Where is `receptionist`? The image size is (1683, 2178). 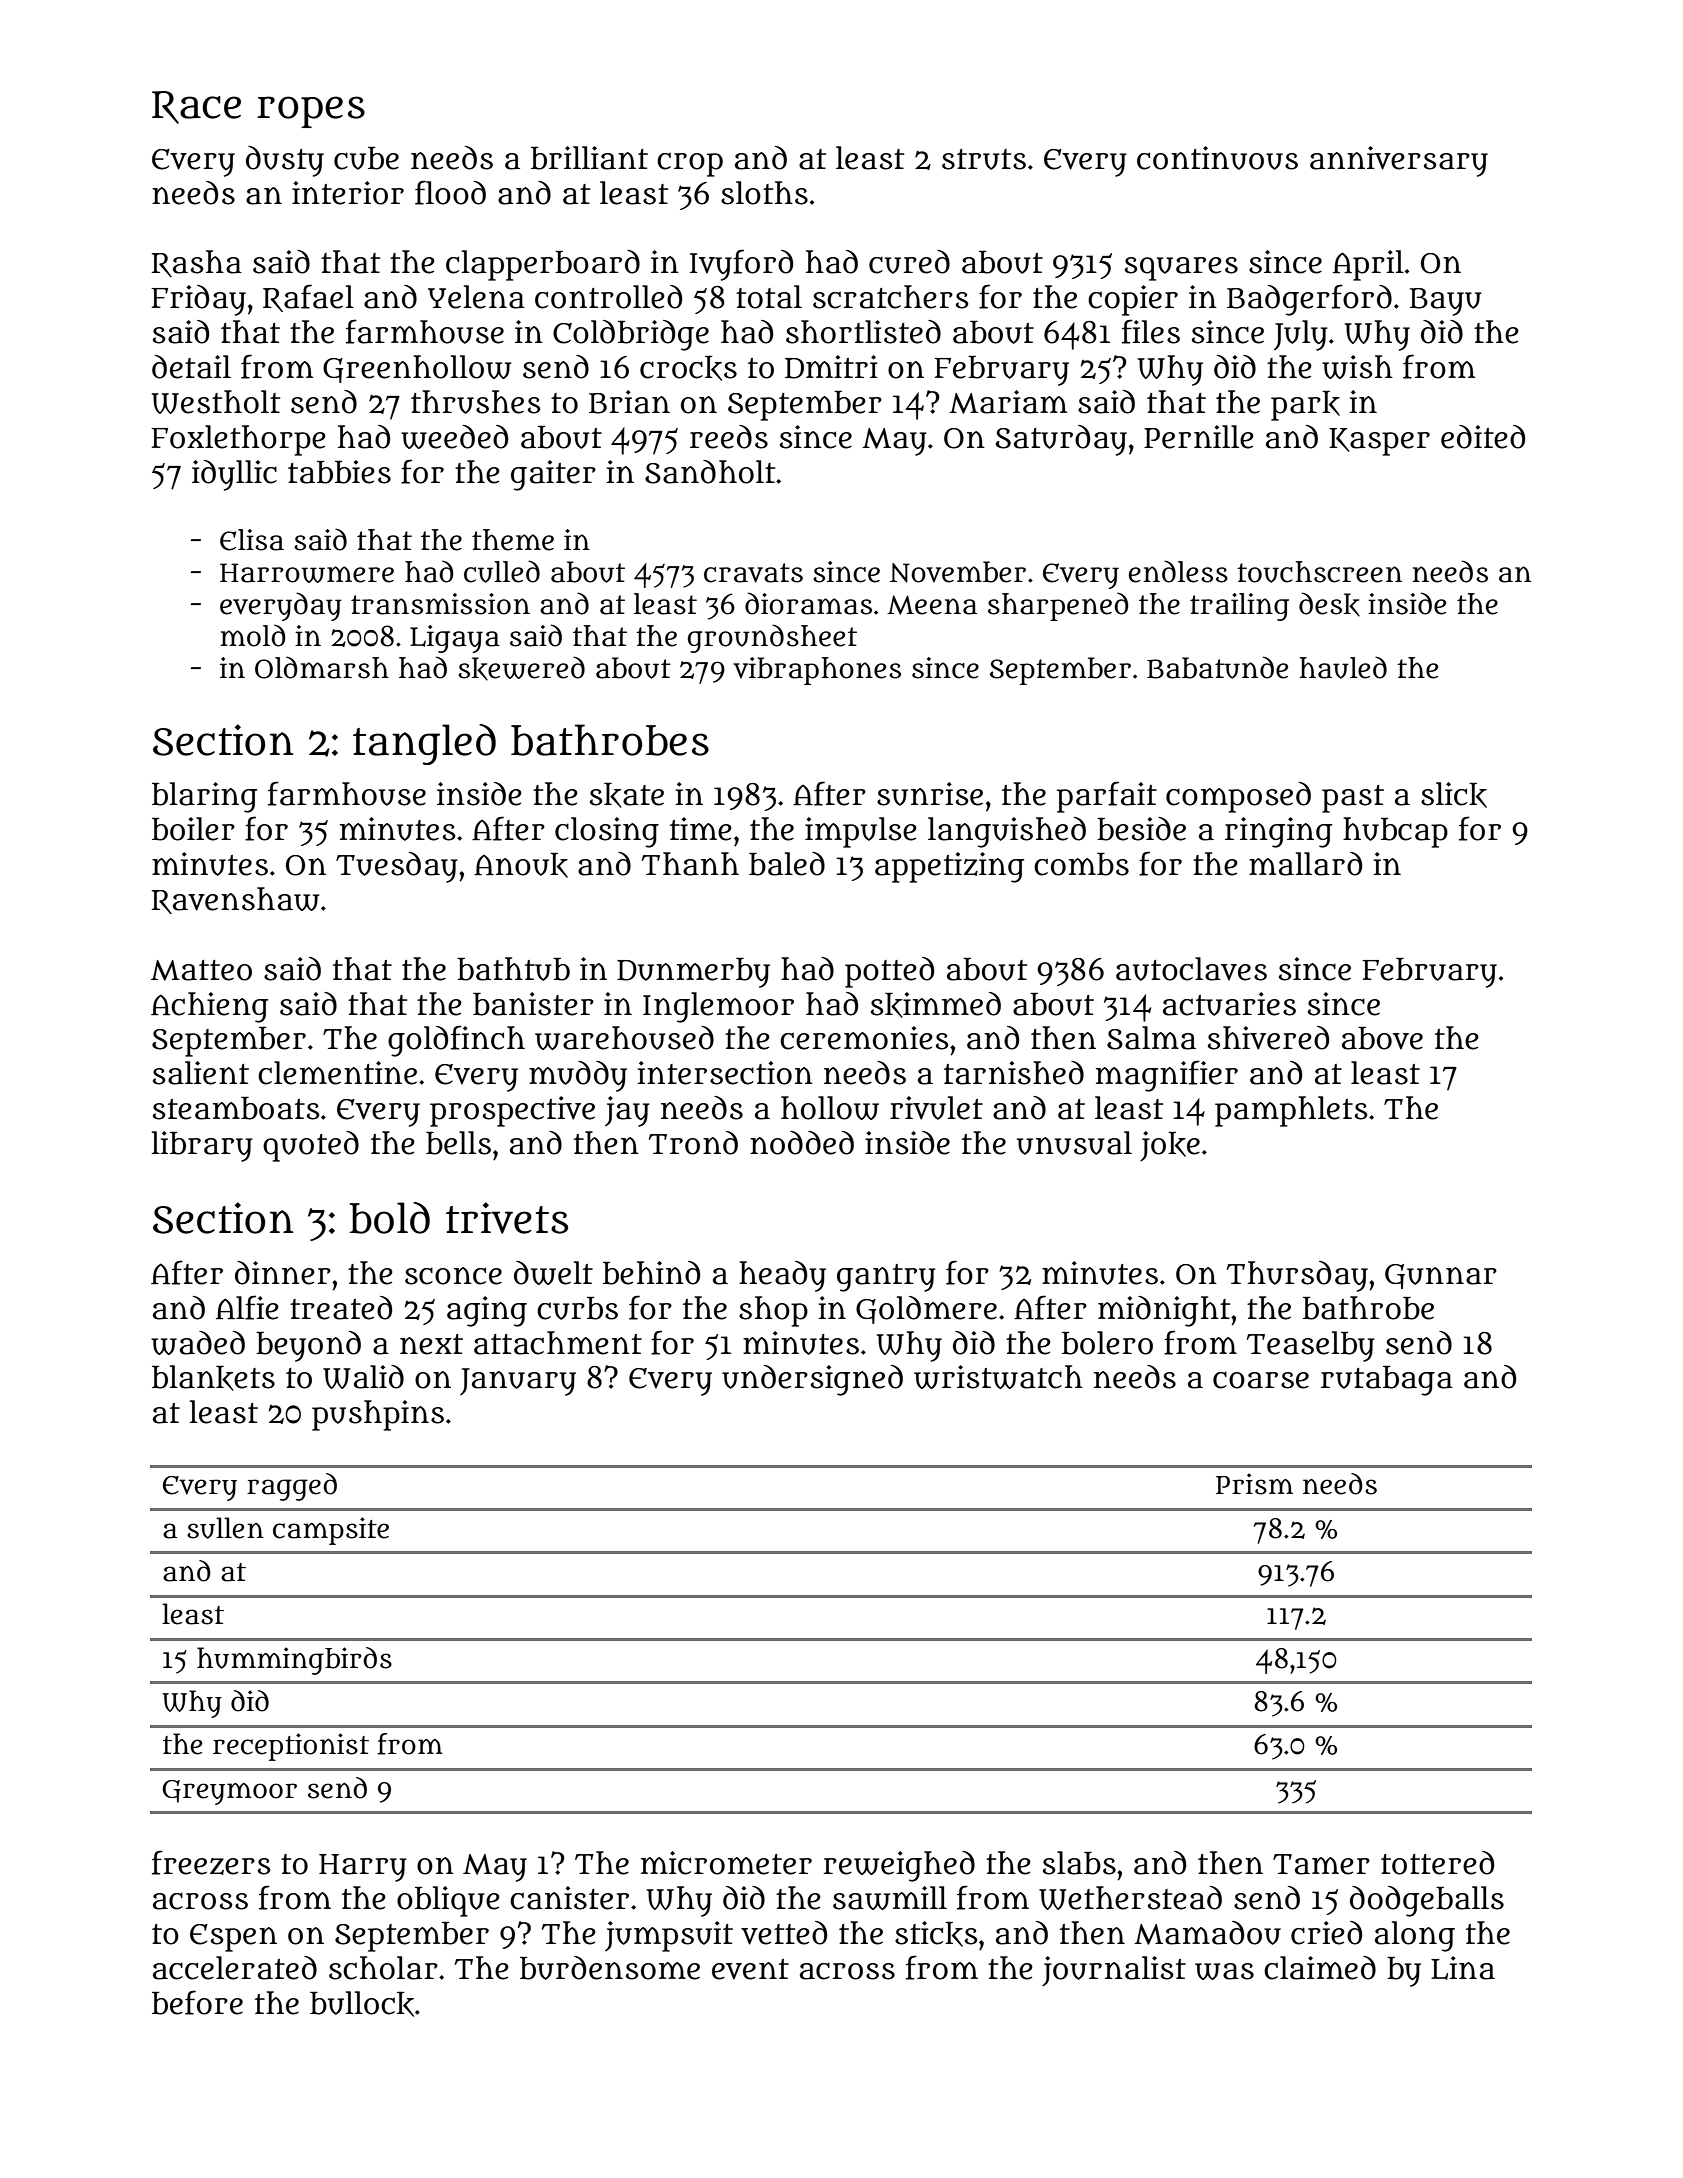
receptionist is located at coordinates (291, 1747).
